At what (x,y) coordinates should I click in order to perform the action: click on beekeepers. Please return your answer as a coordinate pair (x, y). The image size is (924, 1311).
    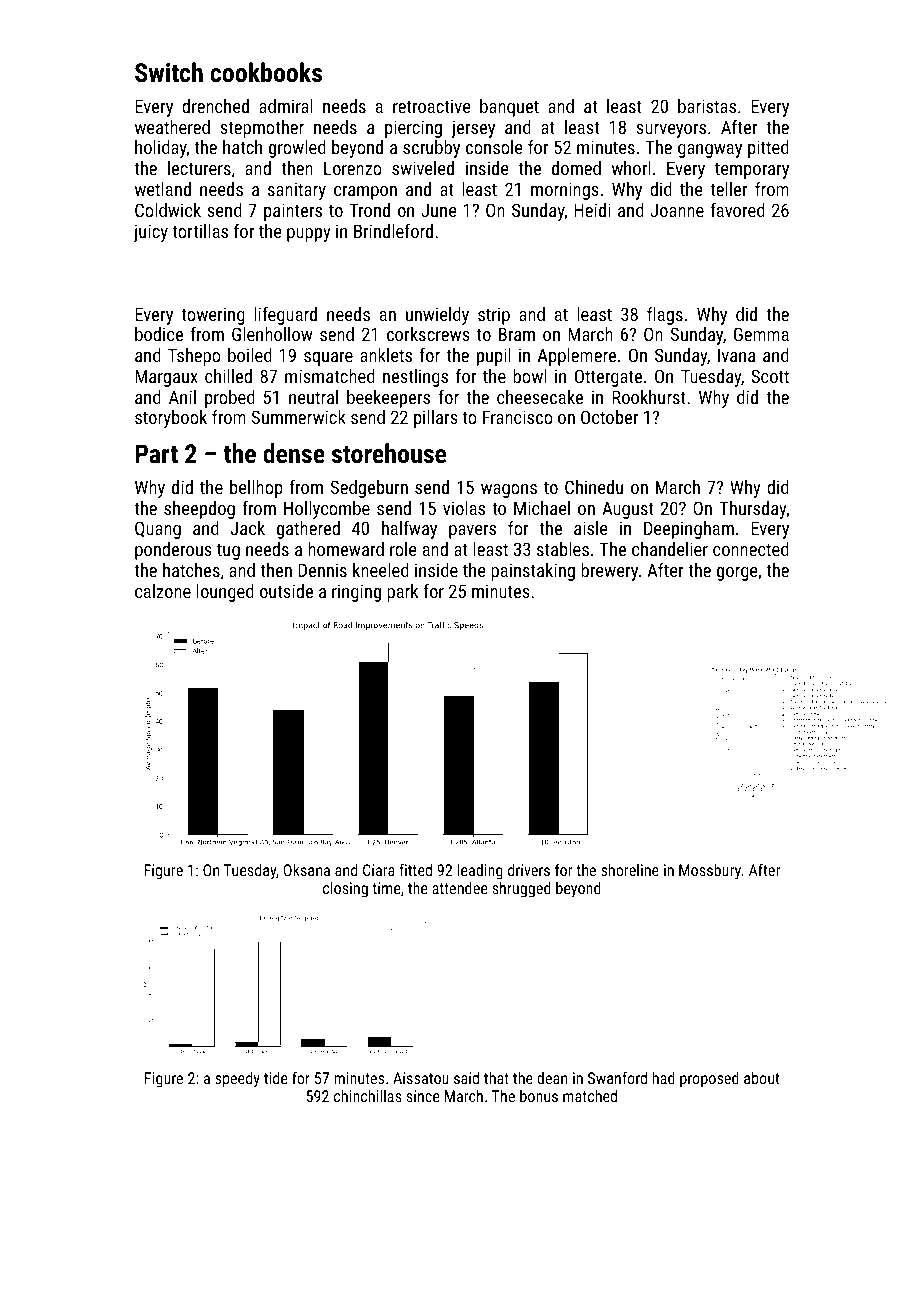
    Looking at the image, I should click on (388, 399).
